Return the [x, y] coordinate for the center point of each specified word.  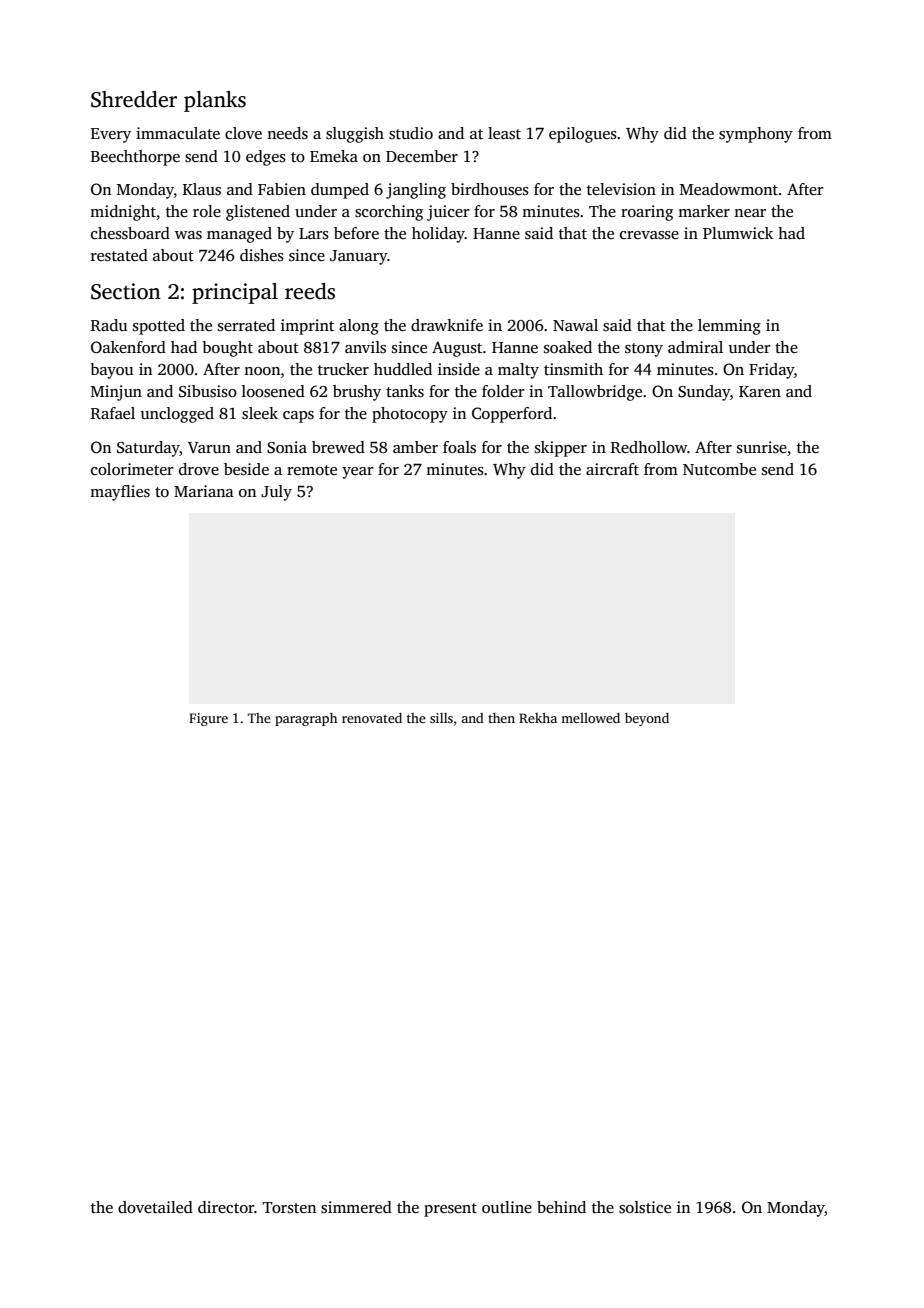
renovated [372, 718]
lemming [729, 327]
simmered [356, 1207]
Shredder [134, 99]
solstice [645, 1207]
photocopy [410, 415]
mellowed [590, 718]
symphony [756, 135]
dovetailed [155, 1207]
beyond [647, 719]
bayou [111, 371]
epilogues [583, 135]
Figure [208, 719]
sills [441, 718]
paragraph [306, 719]
